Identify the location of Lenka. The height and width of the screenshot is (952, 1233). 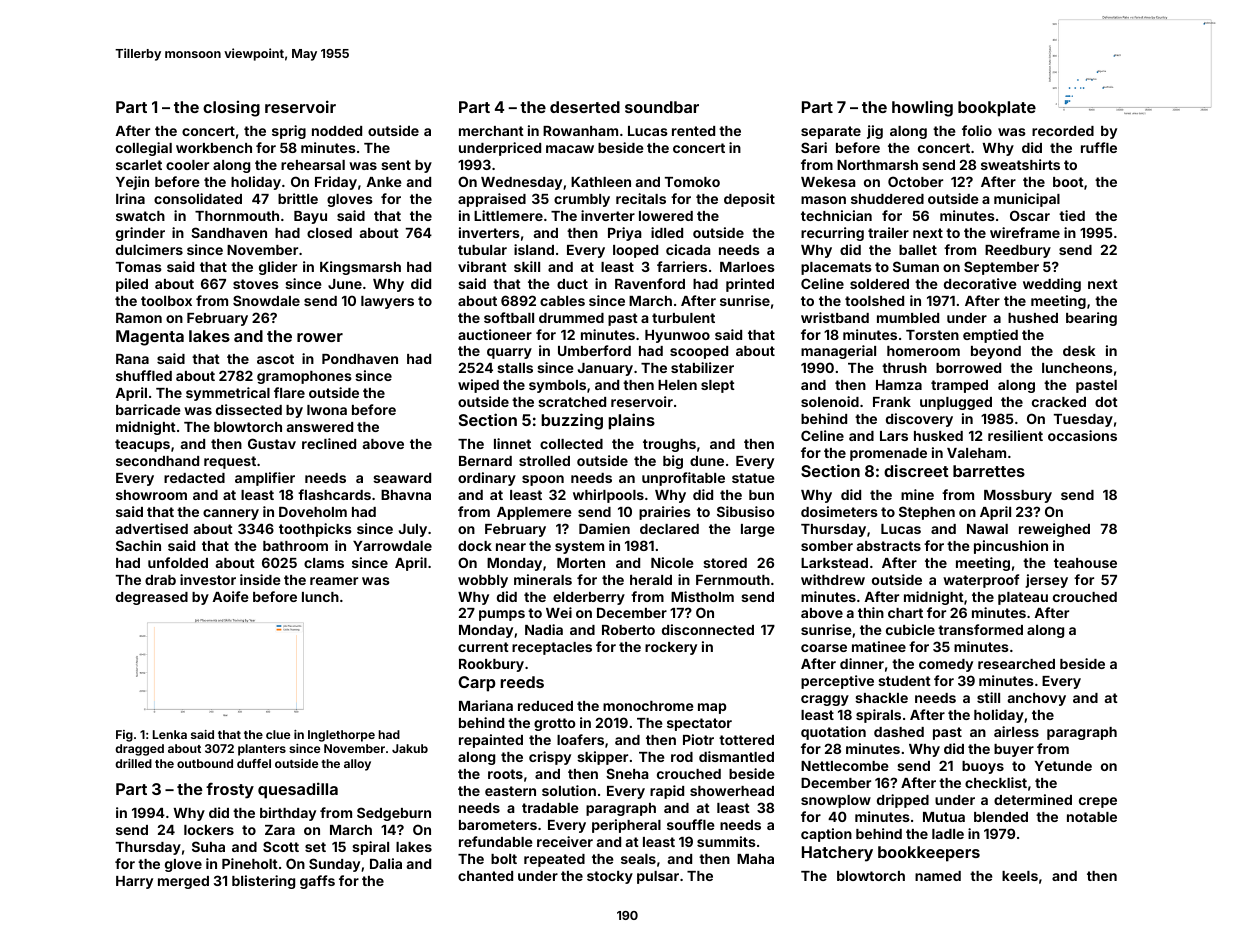
(170, 734).
